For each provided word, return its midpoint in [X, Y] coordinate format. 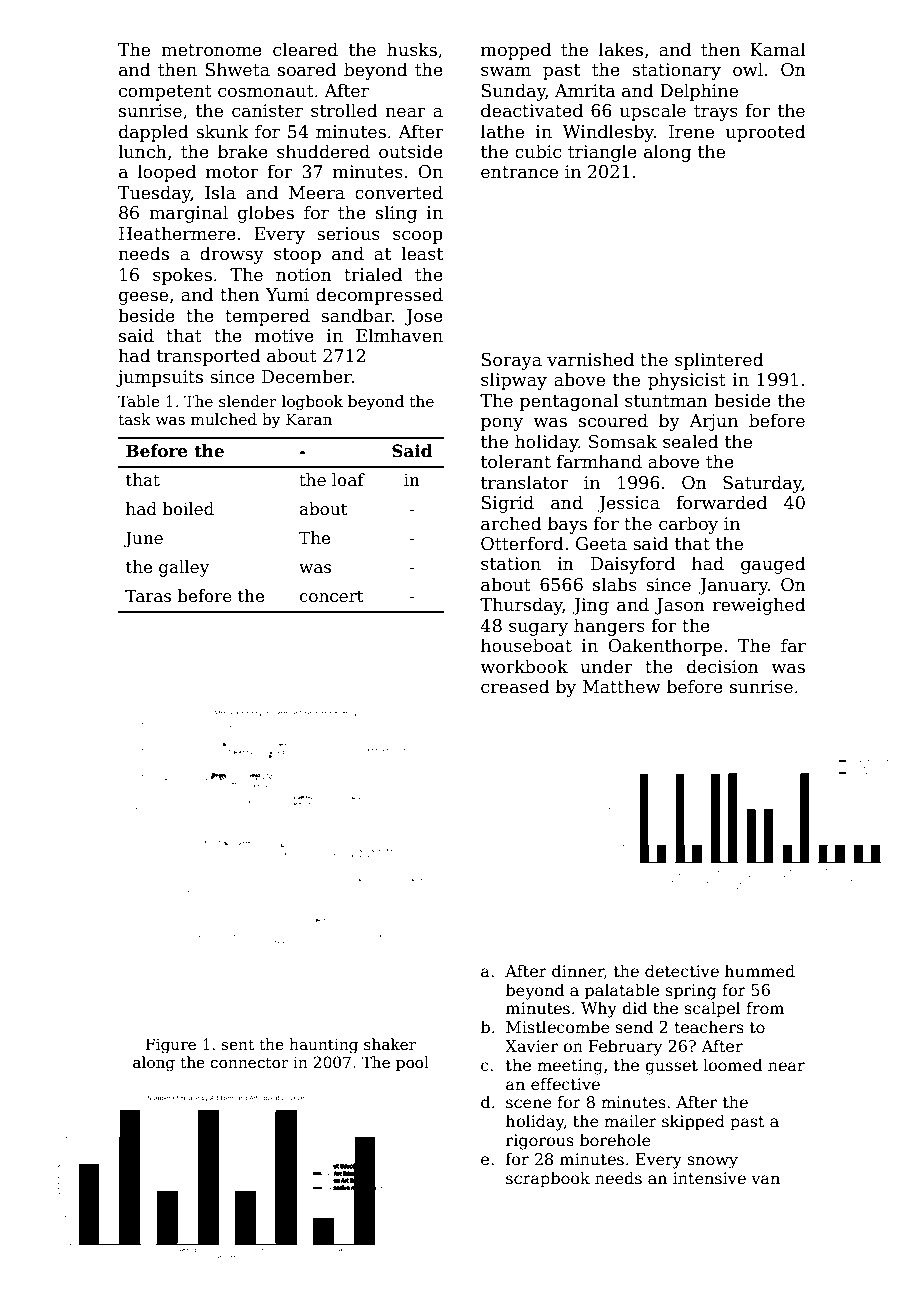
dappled [154, 133]
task [134, 419]
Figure [171, 1046]
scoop [418, 237]
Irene [691, 132]
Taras [148, 596]
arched [511, 523]
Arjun [713, 422]
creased [515, 686]
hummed [760, 971]
